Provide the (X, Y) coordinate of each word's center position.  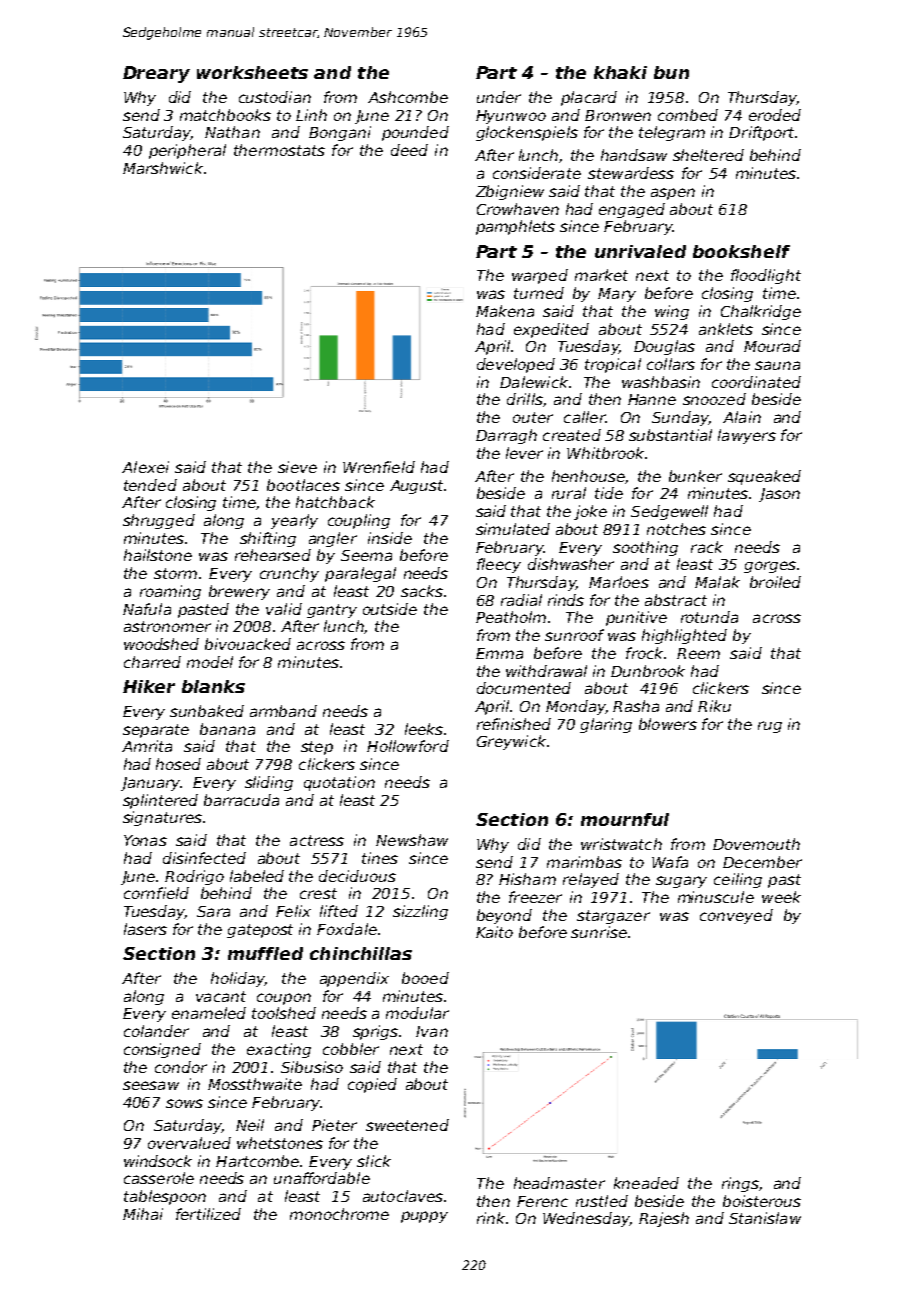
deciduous (357, 876)
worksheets (252, 72)
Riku (714, 706)
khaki (620, 72)
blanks (213, 686)
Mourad (772, 346)
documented (524, 688)
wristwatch (621, 844)
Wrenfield (379, 467)
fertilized (208, 1214)
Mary (617, 295)
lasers (145, 929)
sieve (297, 467)
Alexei (145, 467)
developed (516, 365)
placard (589, 98)
